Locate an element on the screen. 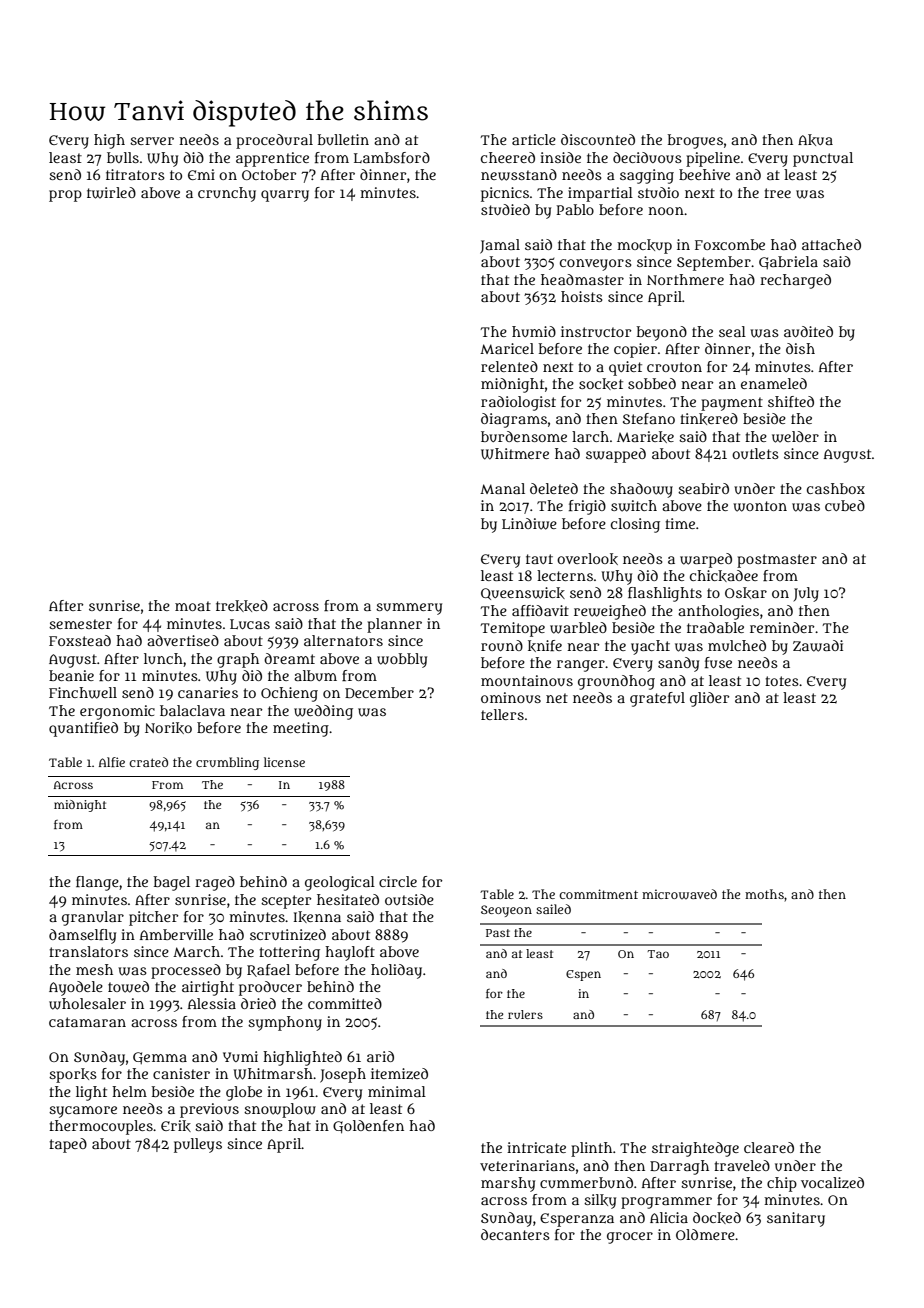 The height and width of the screenshot is (1308, 924). Temitope is located at coordinates (512, 629).
